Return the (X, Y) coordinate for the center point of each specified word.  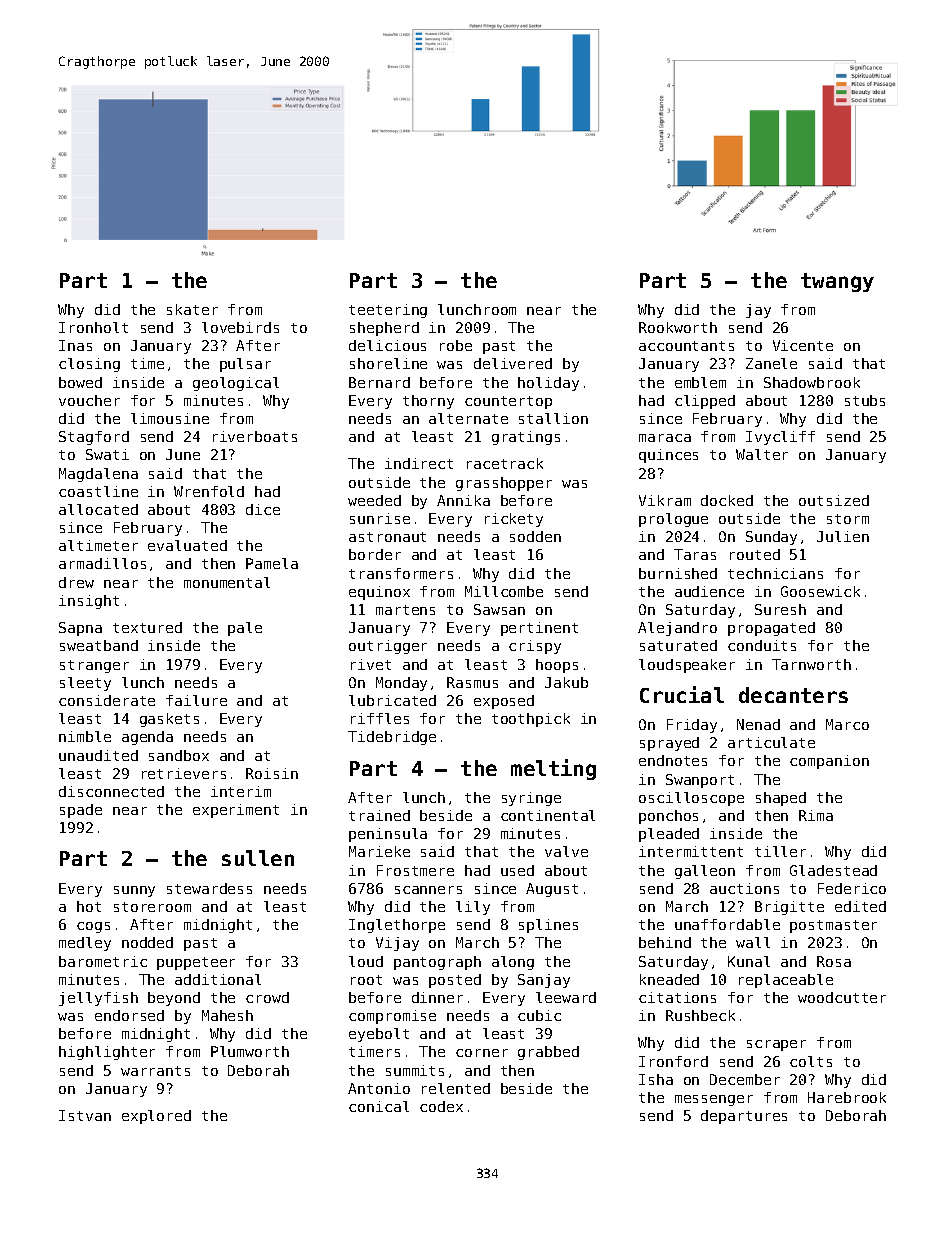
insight (89, 602)
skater (192, 309)
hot (89, 906)
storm (848, 519)
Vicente (803, 345)
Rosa (834, 961)
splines (548, 926)
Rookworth (678, 327)
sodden (535, 536)
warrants (155, 1071)
